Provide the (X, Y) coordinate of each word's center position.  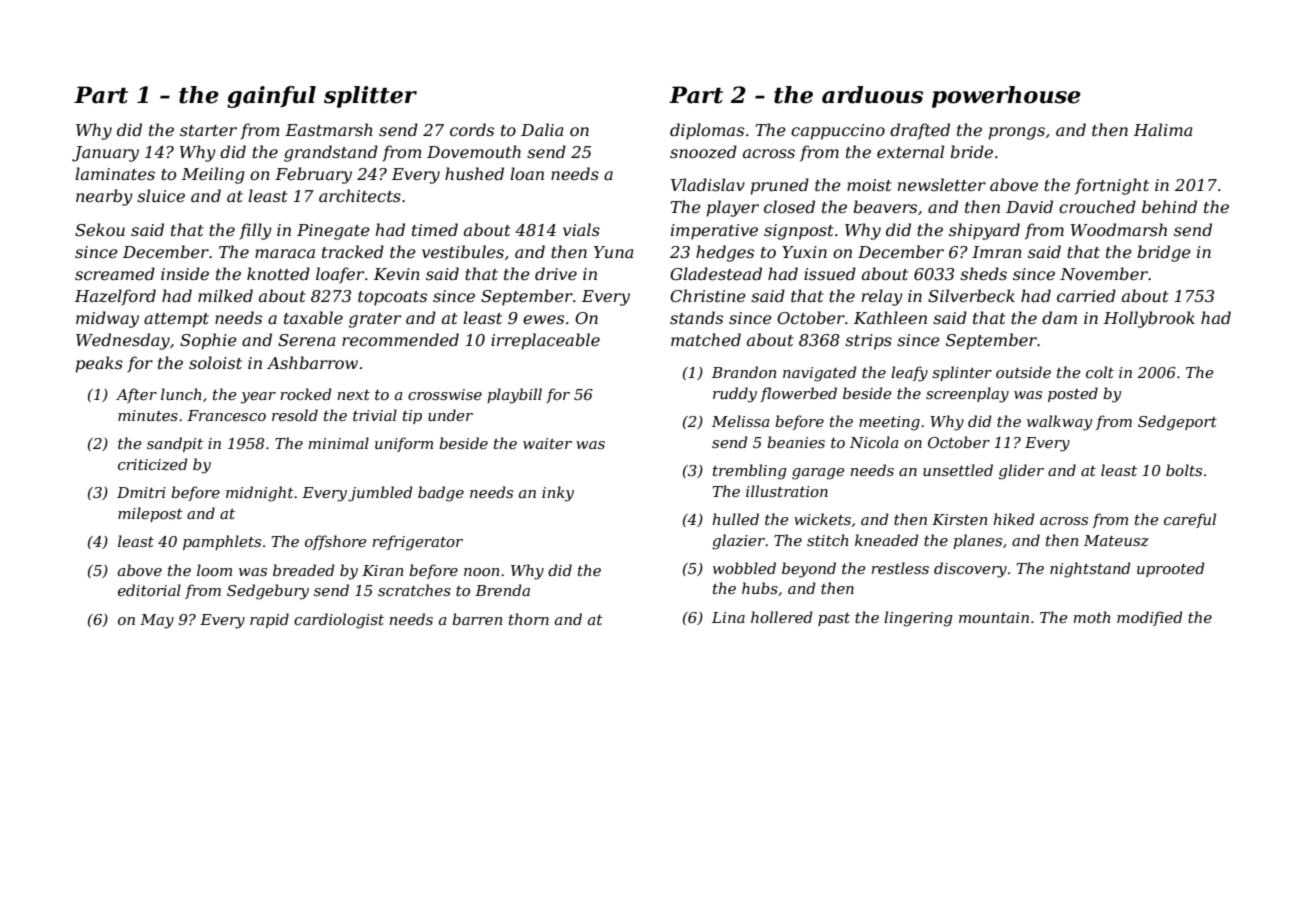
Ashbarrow (312, 362)
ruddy (735, 395)
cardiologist (339, 621)
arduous (872, 95)
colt (1100, 372)
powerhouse (1006, 97)
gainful (271, 97)
